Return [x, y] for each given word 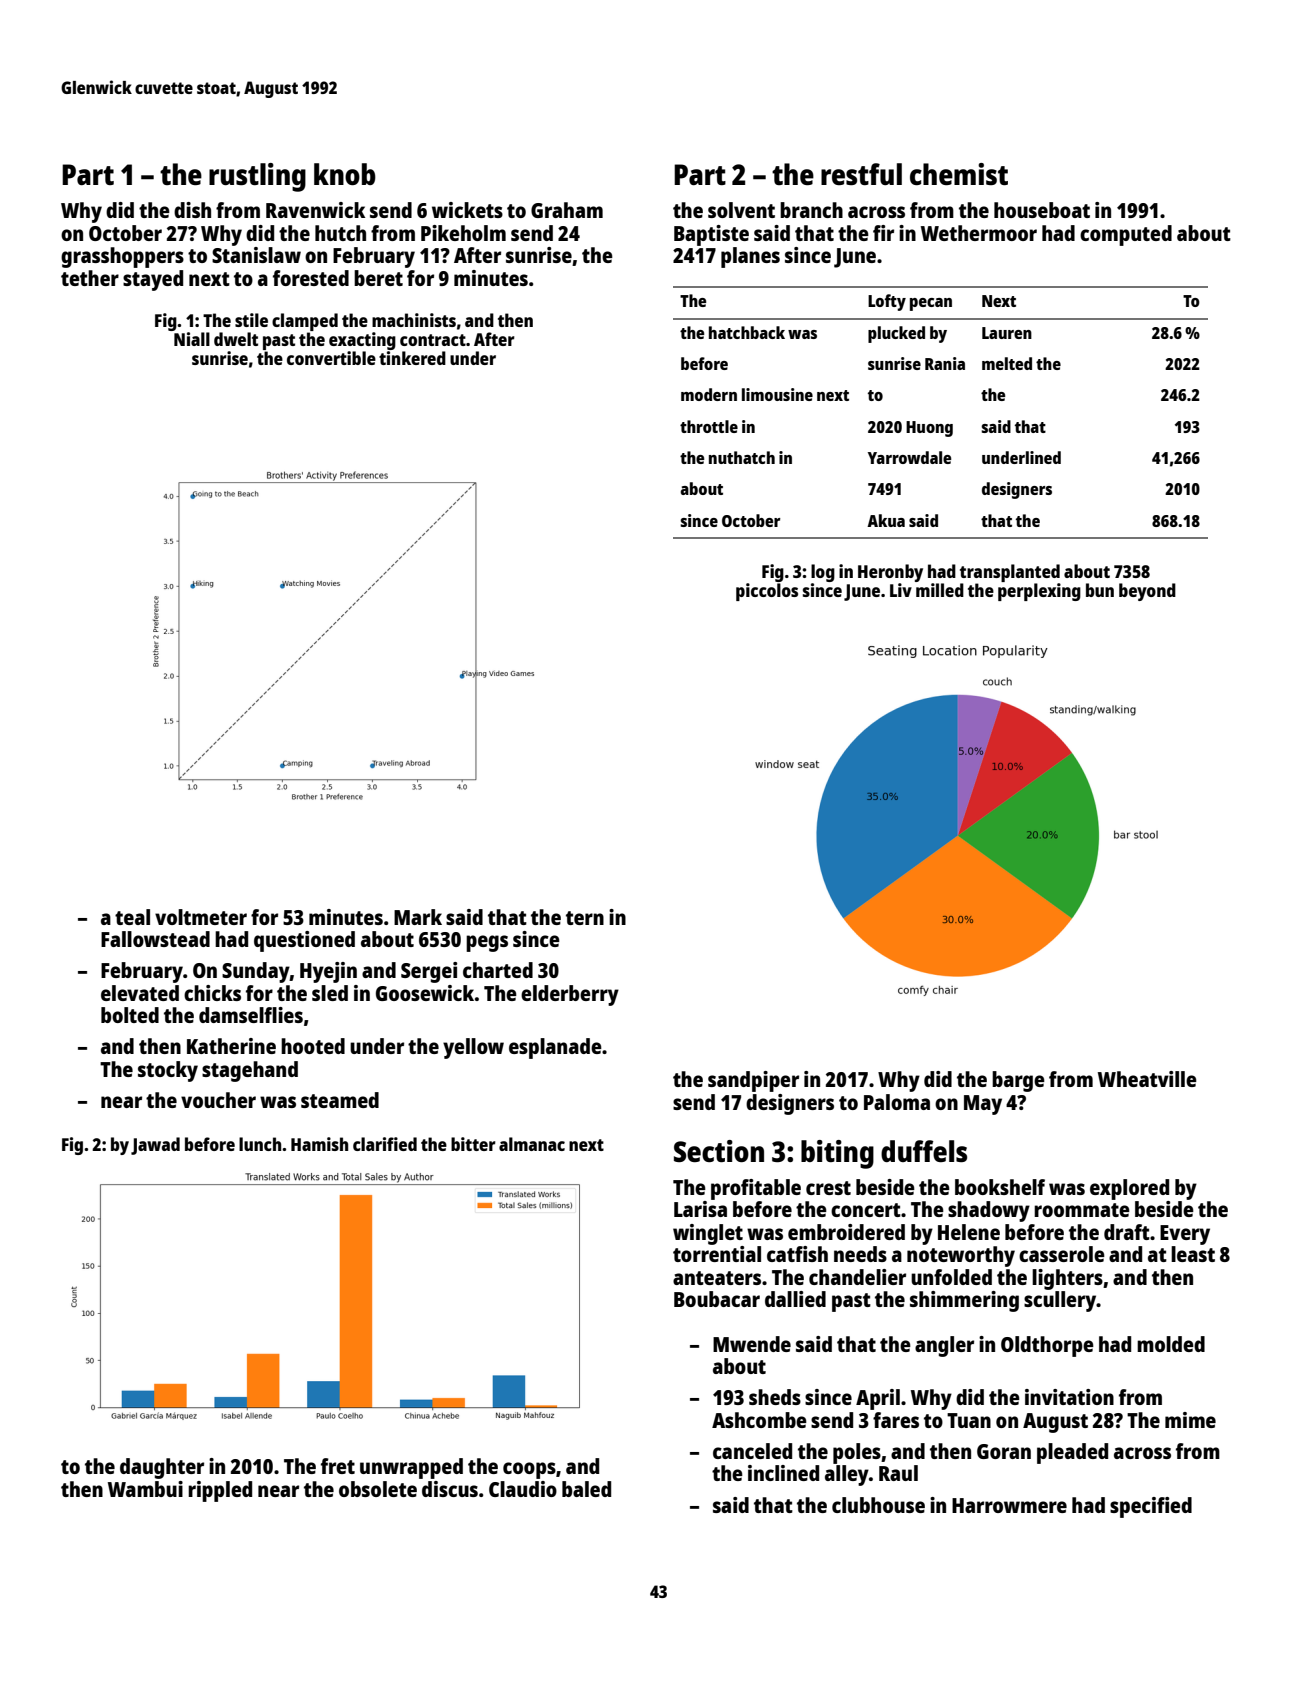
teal [132, 917]
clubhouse [878, 1505]
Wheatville [1147, 1079]
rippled [220, 1491]
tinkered [412, 358]
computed [1126, 235]
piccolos [767, 592]
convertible [331, 358]
